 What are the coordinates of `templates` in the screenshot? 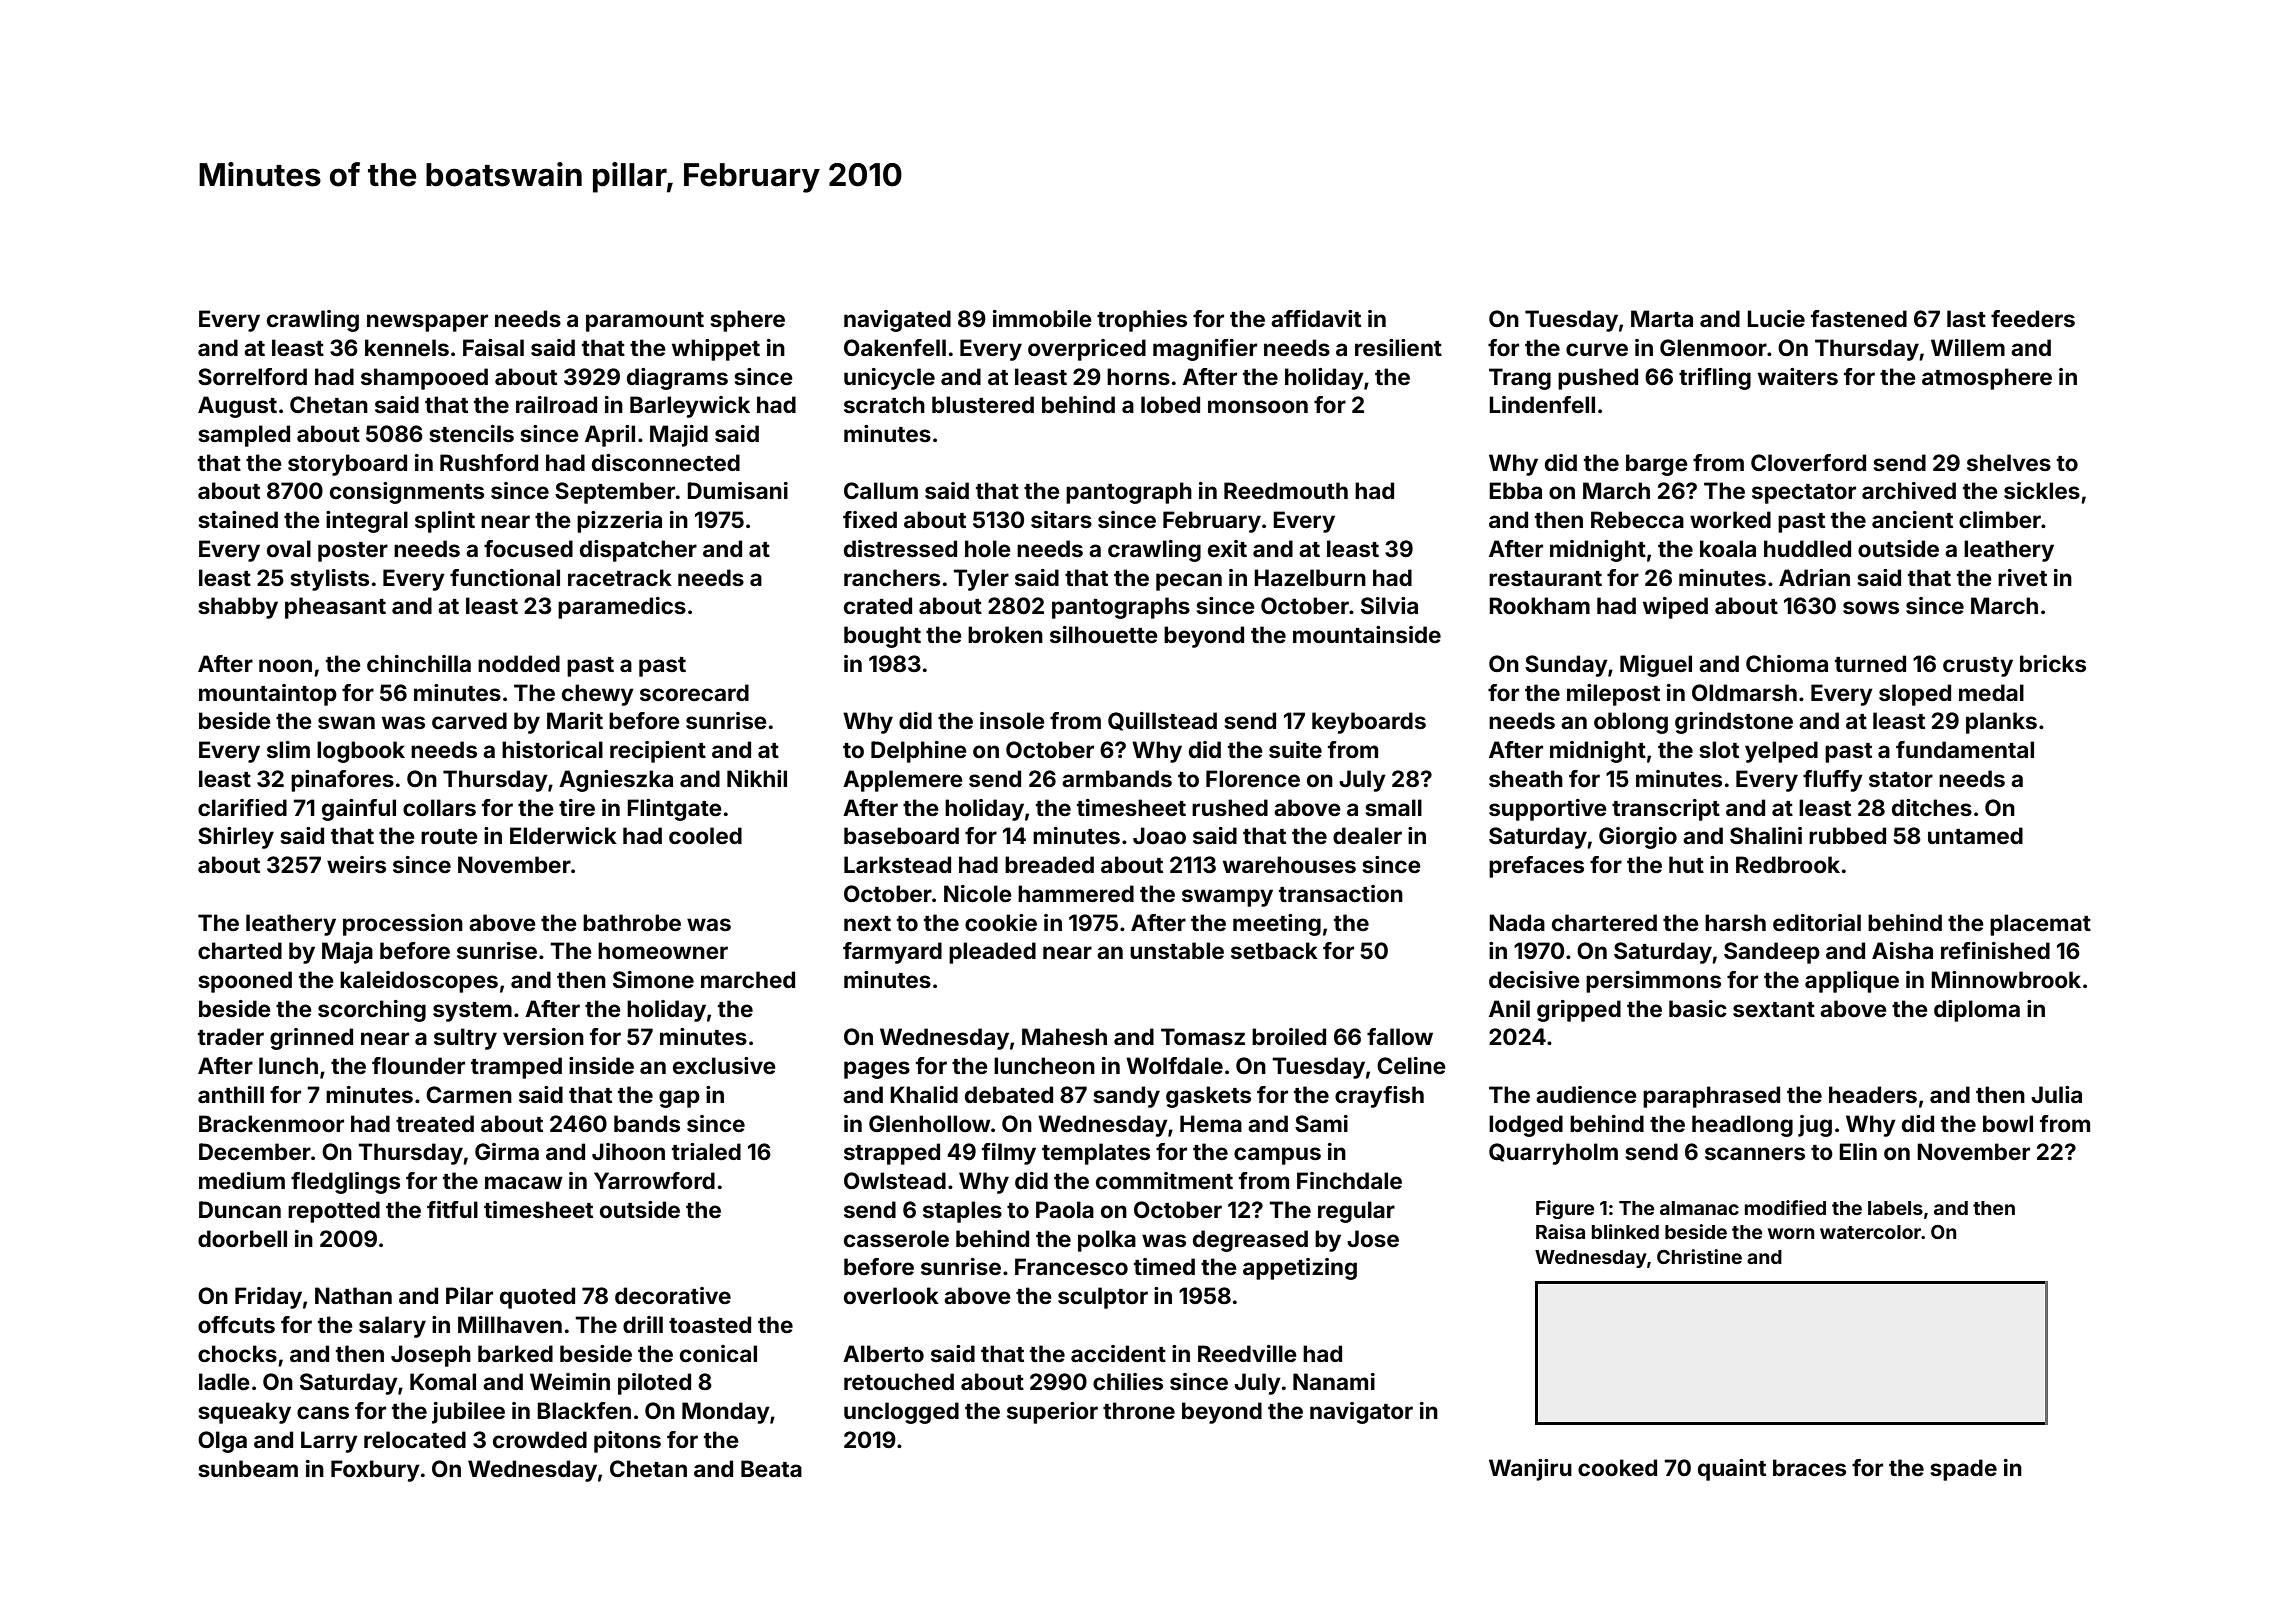 It's located at (1096, 1154).
